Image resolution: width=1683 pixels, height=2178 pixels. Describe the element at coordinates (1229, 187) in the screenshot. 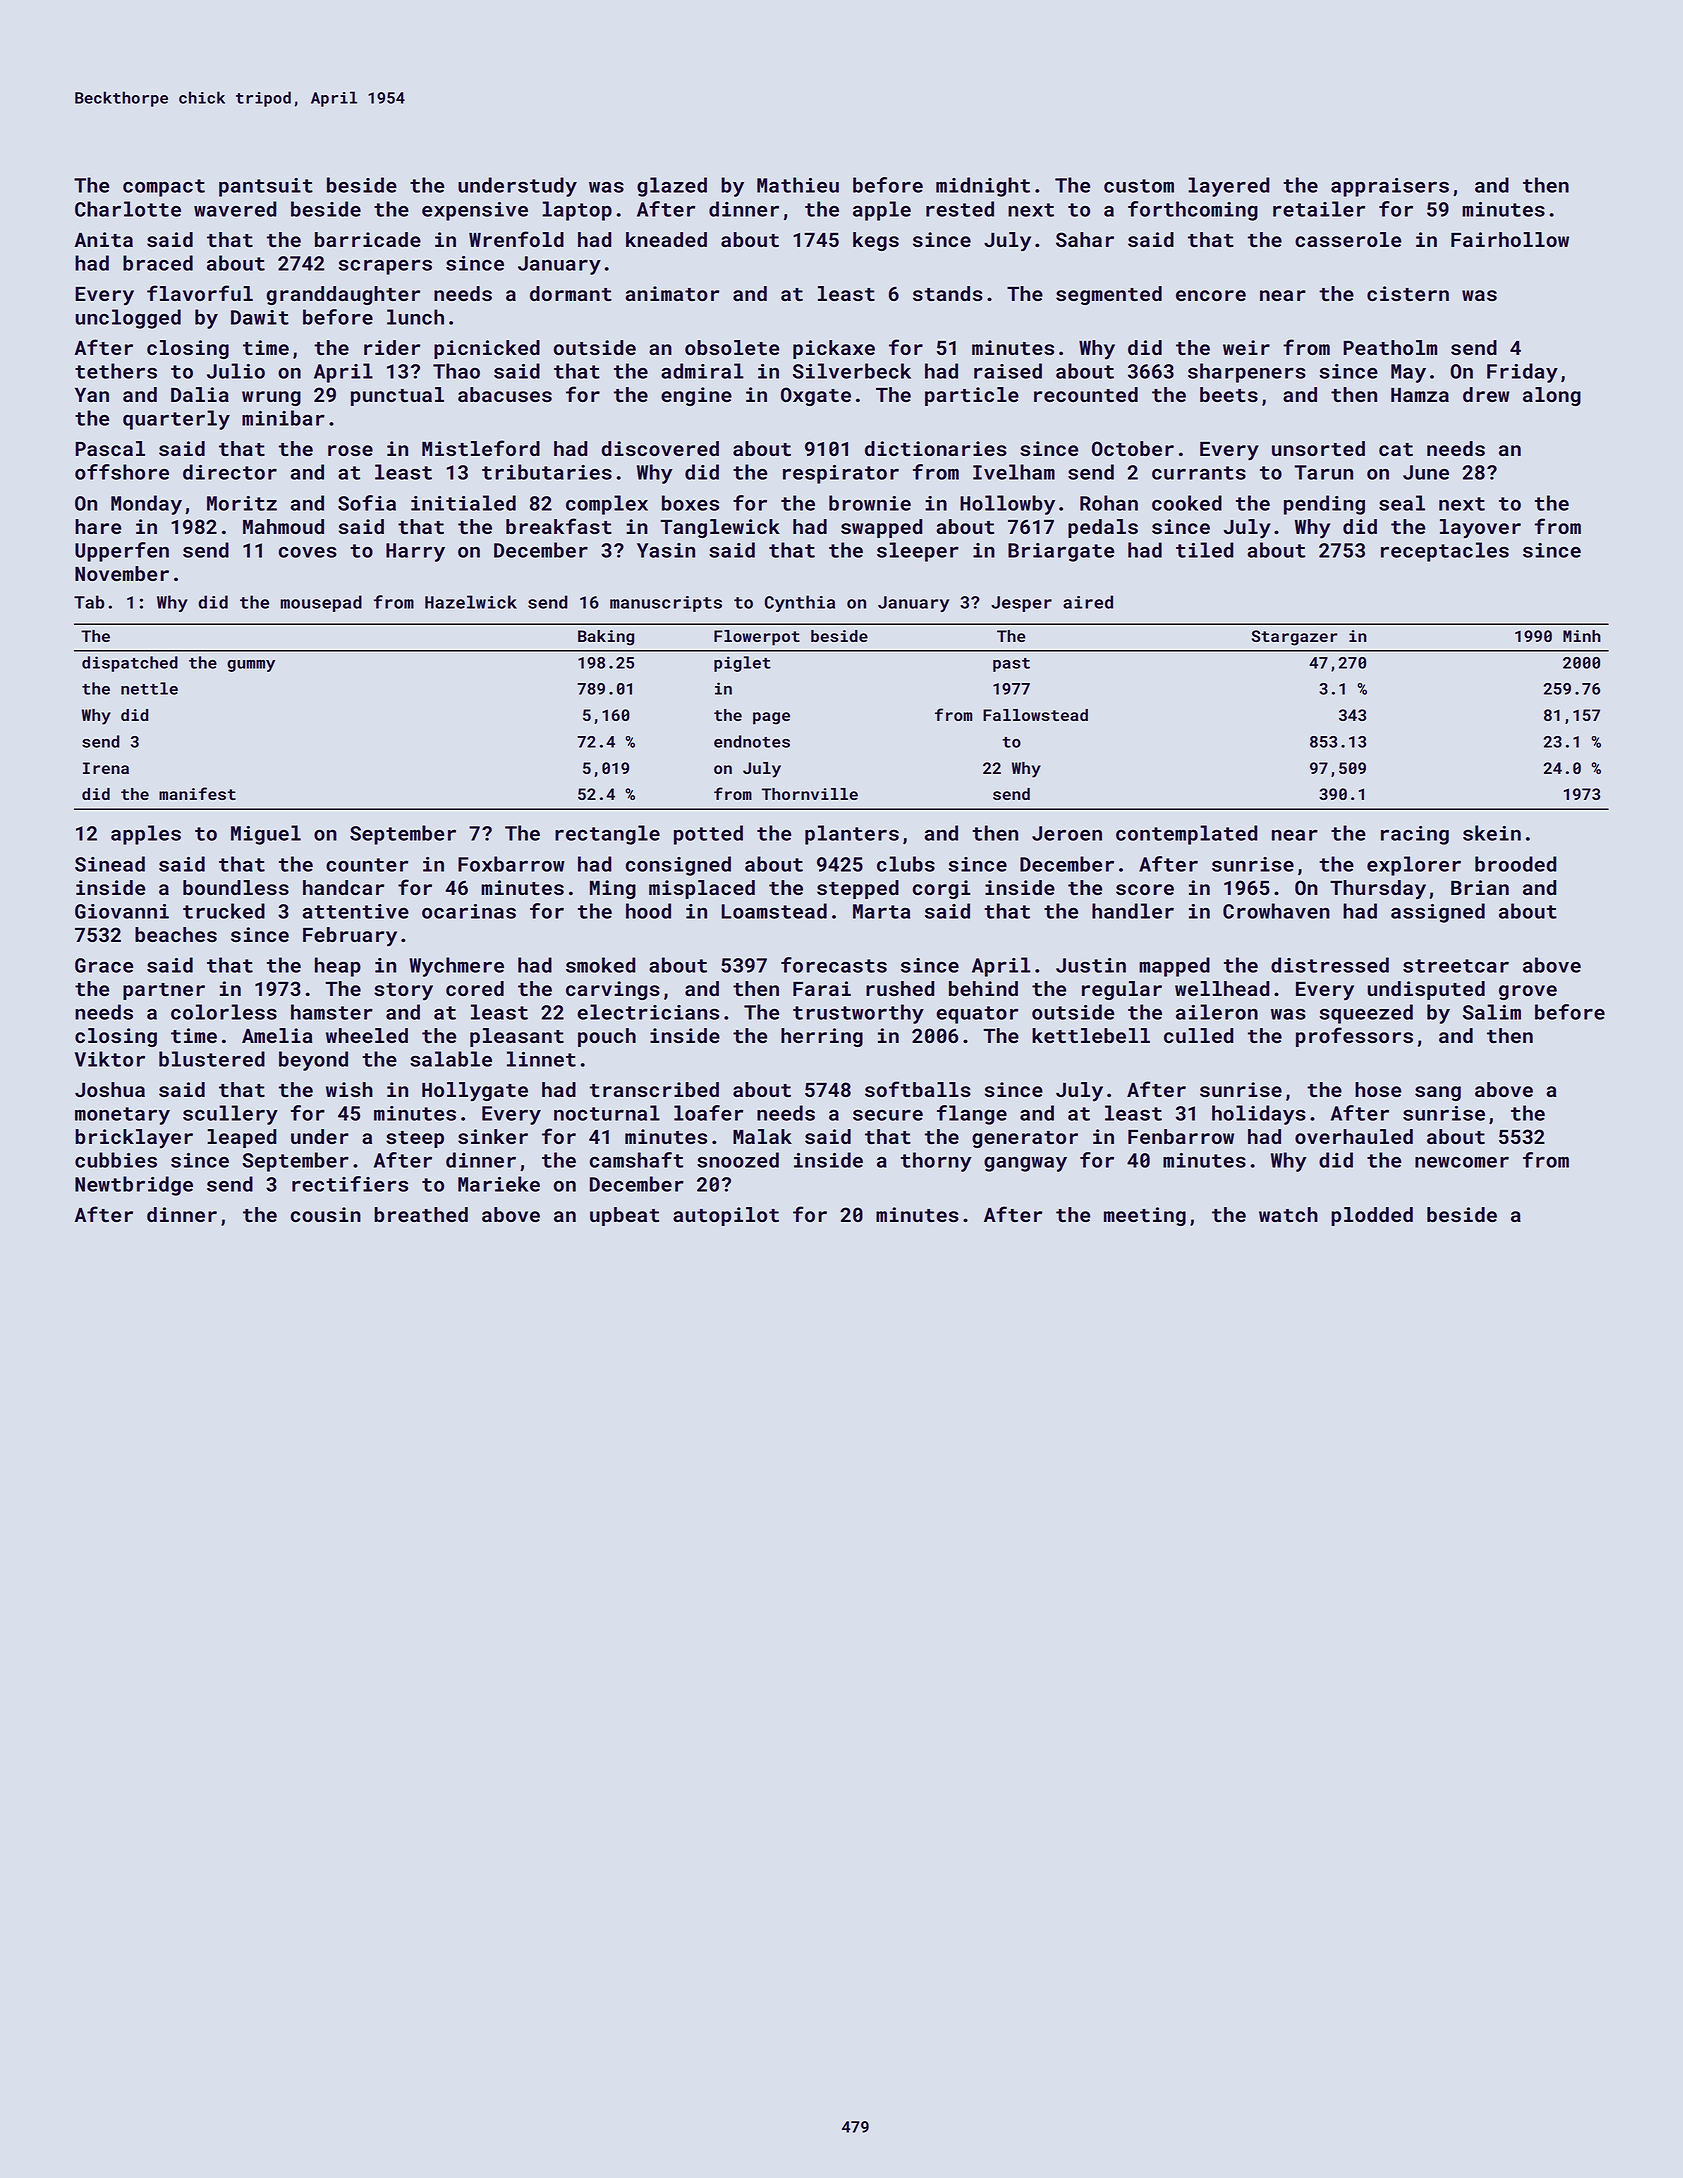

I see `layered` at that location.
